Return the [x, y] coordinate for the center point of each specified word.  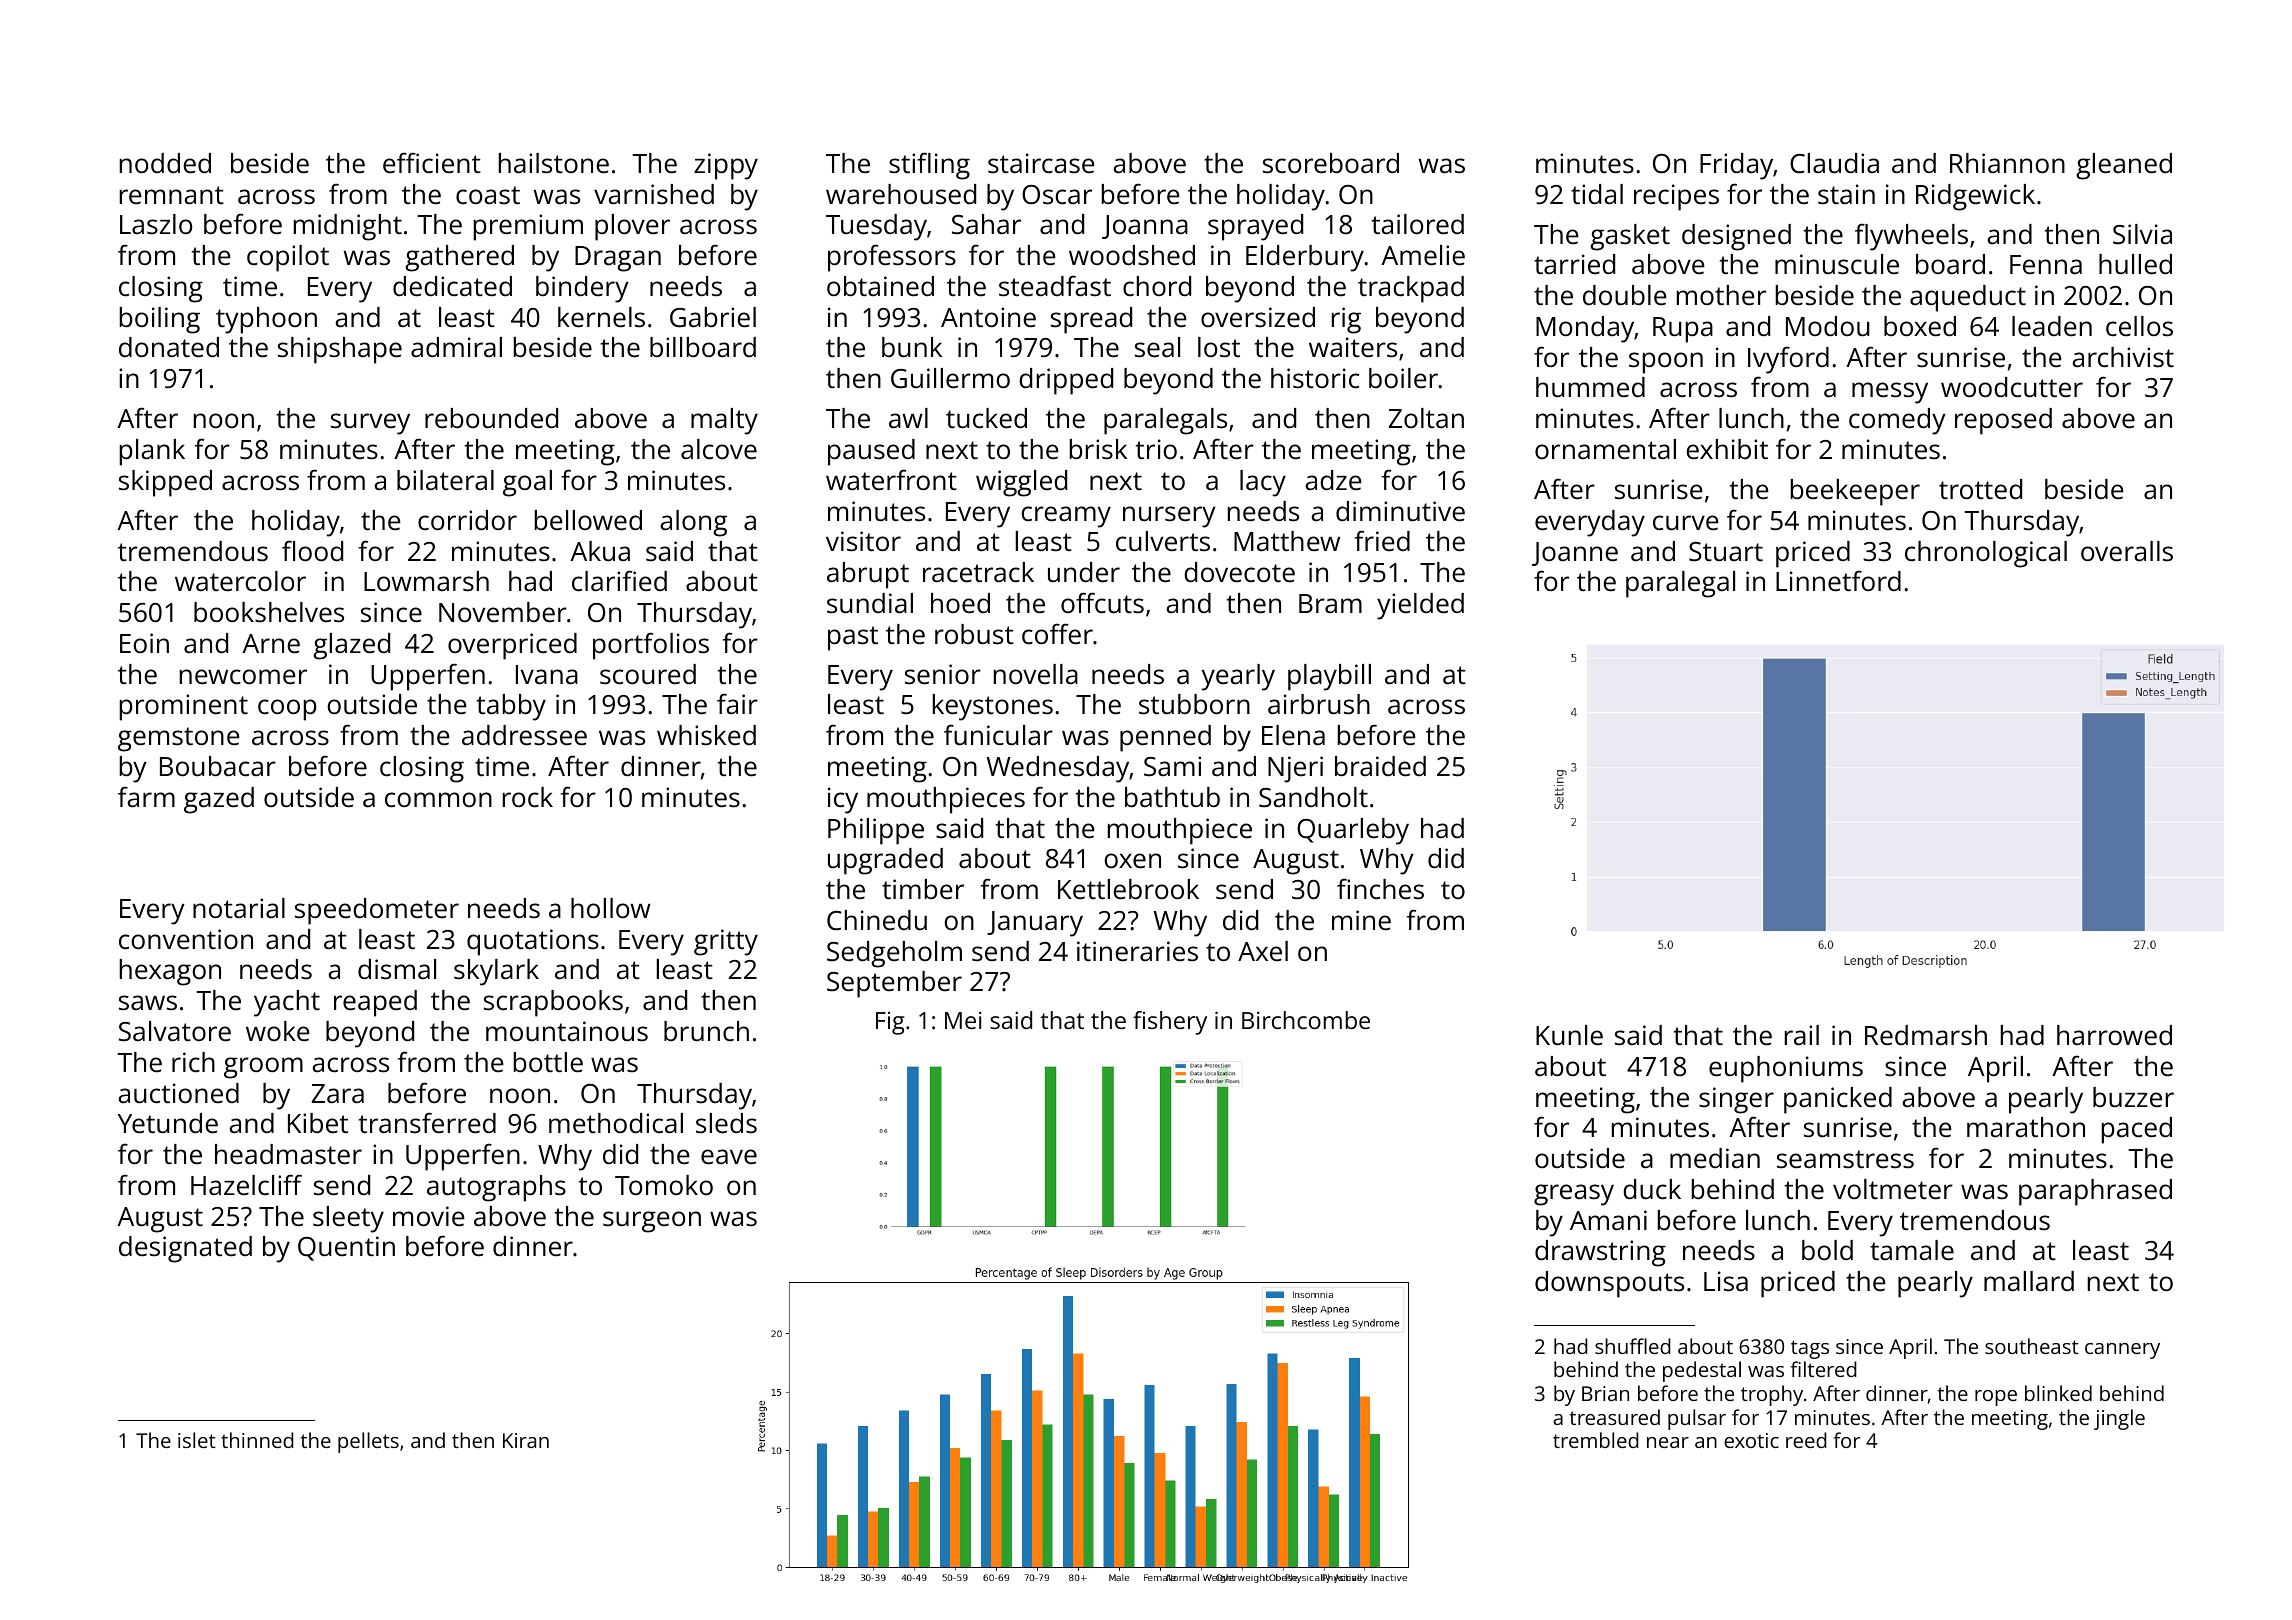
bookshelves [269, 612]
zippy [726, 166]
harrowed [2114, 1035]
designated [185, 1249]
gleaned [2124, 166]
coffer [1057, 634]
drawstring [1600, 1253]
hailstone [554, 163]
